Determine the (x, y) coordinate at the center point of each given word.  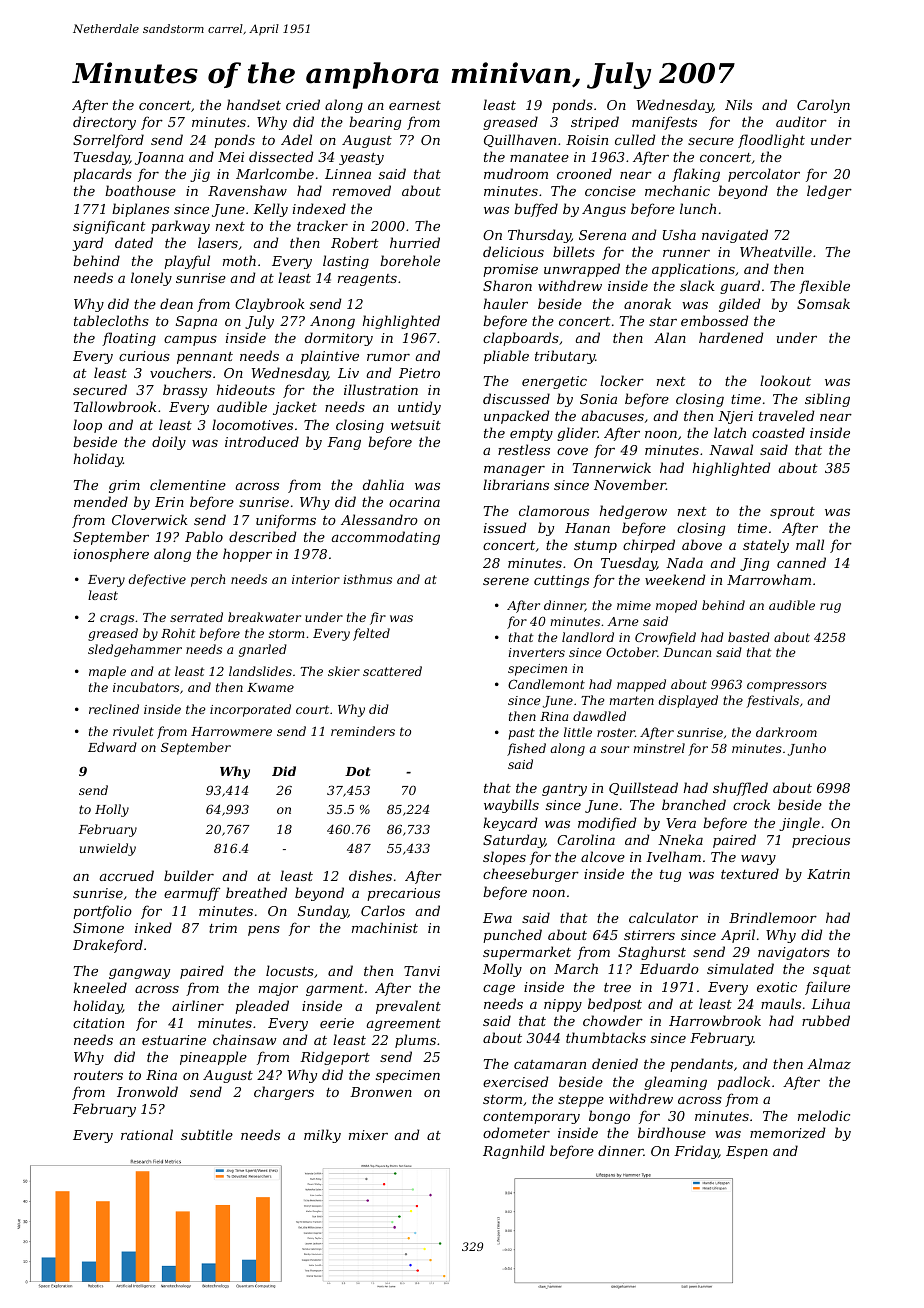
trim (223, 928)
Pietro (419, 373)
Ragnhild (514, 1152)
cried (303, 104)
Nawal (731, 449)
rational (147, 1134)
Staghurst (652, 953)
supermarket (527, 953)
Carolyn (823, 106)
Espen (747, 1152)
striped (595, 123)
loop (87, 426)
